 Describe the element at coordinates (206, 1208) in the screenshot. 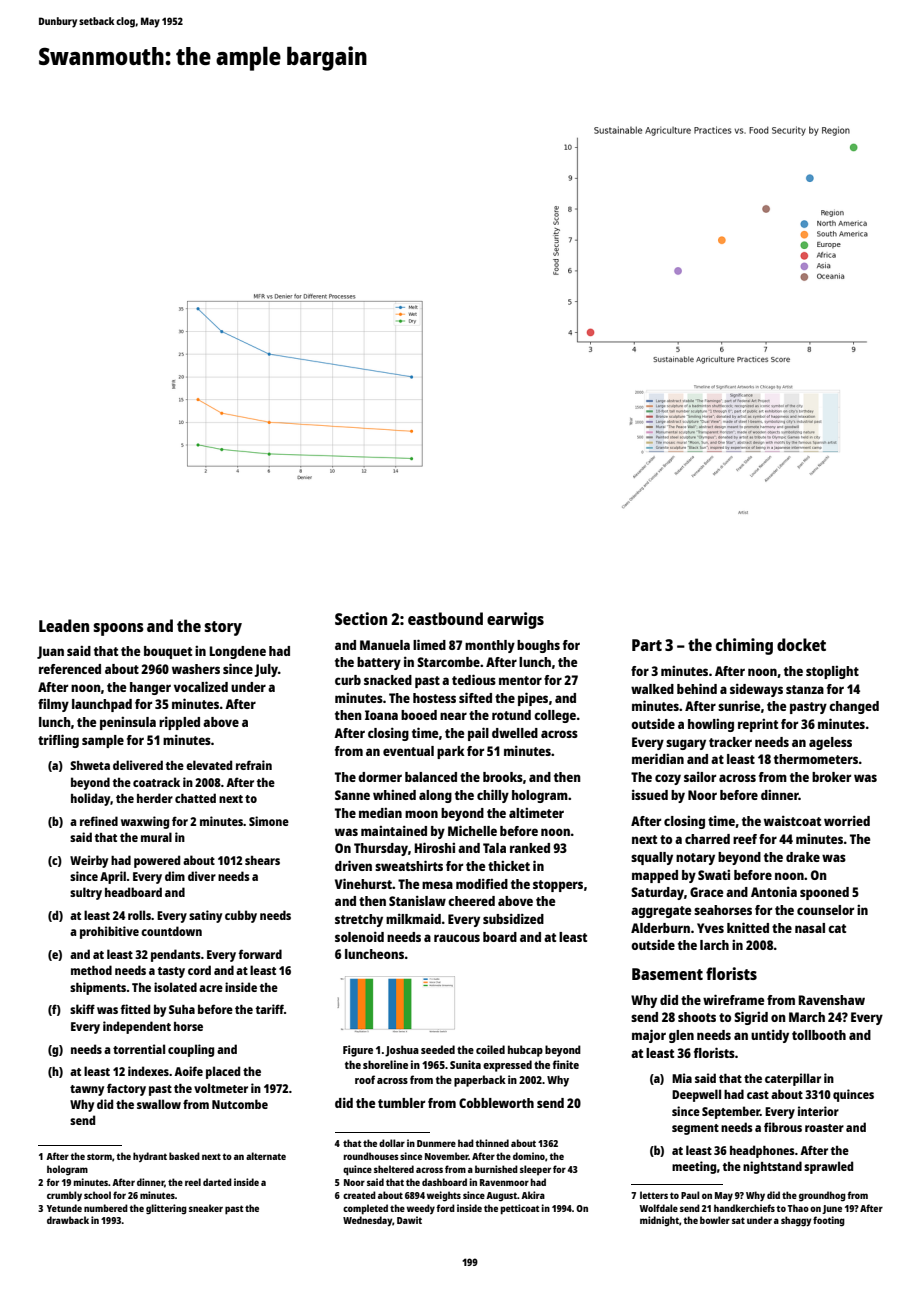

I see `sneaker` at that location.
